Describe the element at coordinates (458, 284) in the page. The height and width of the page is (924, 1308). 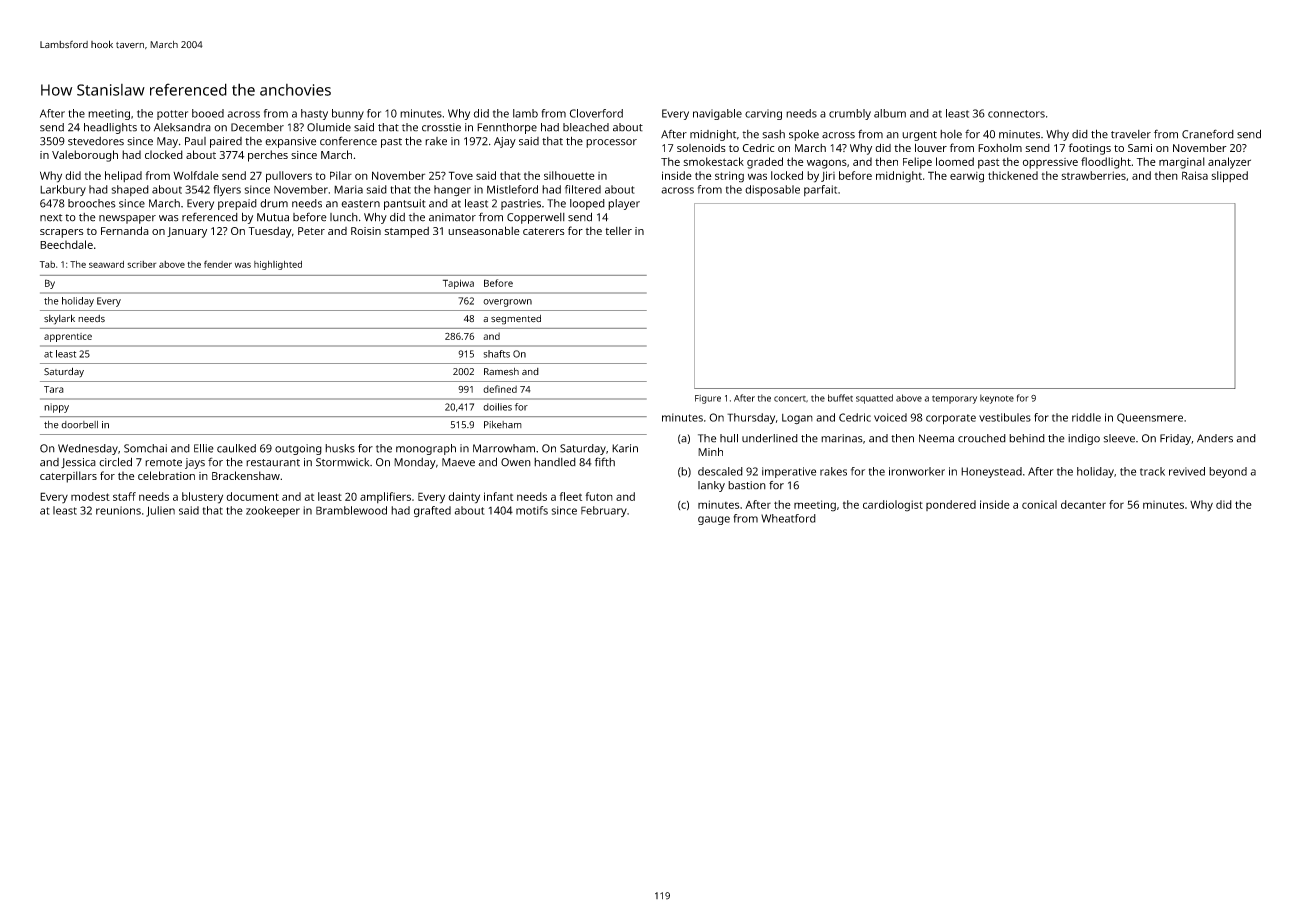
I see `Tapiwa` at that location.
